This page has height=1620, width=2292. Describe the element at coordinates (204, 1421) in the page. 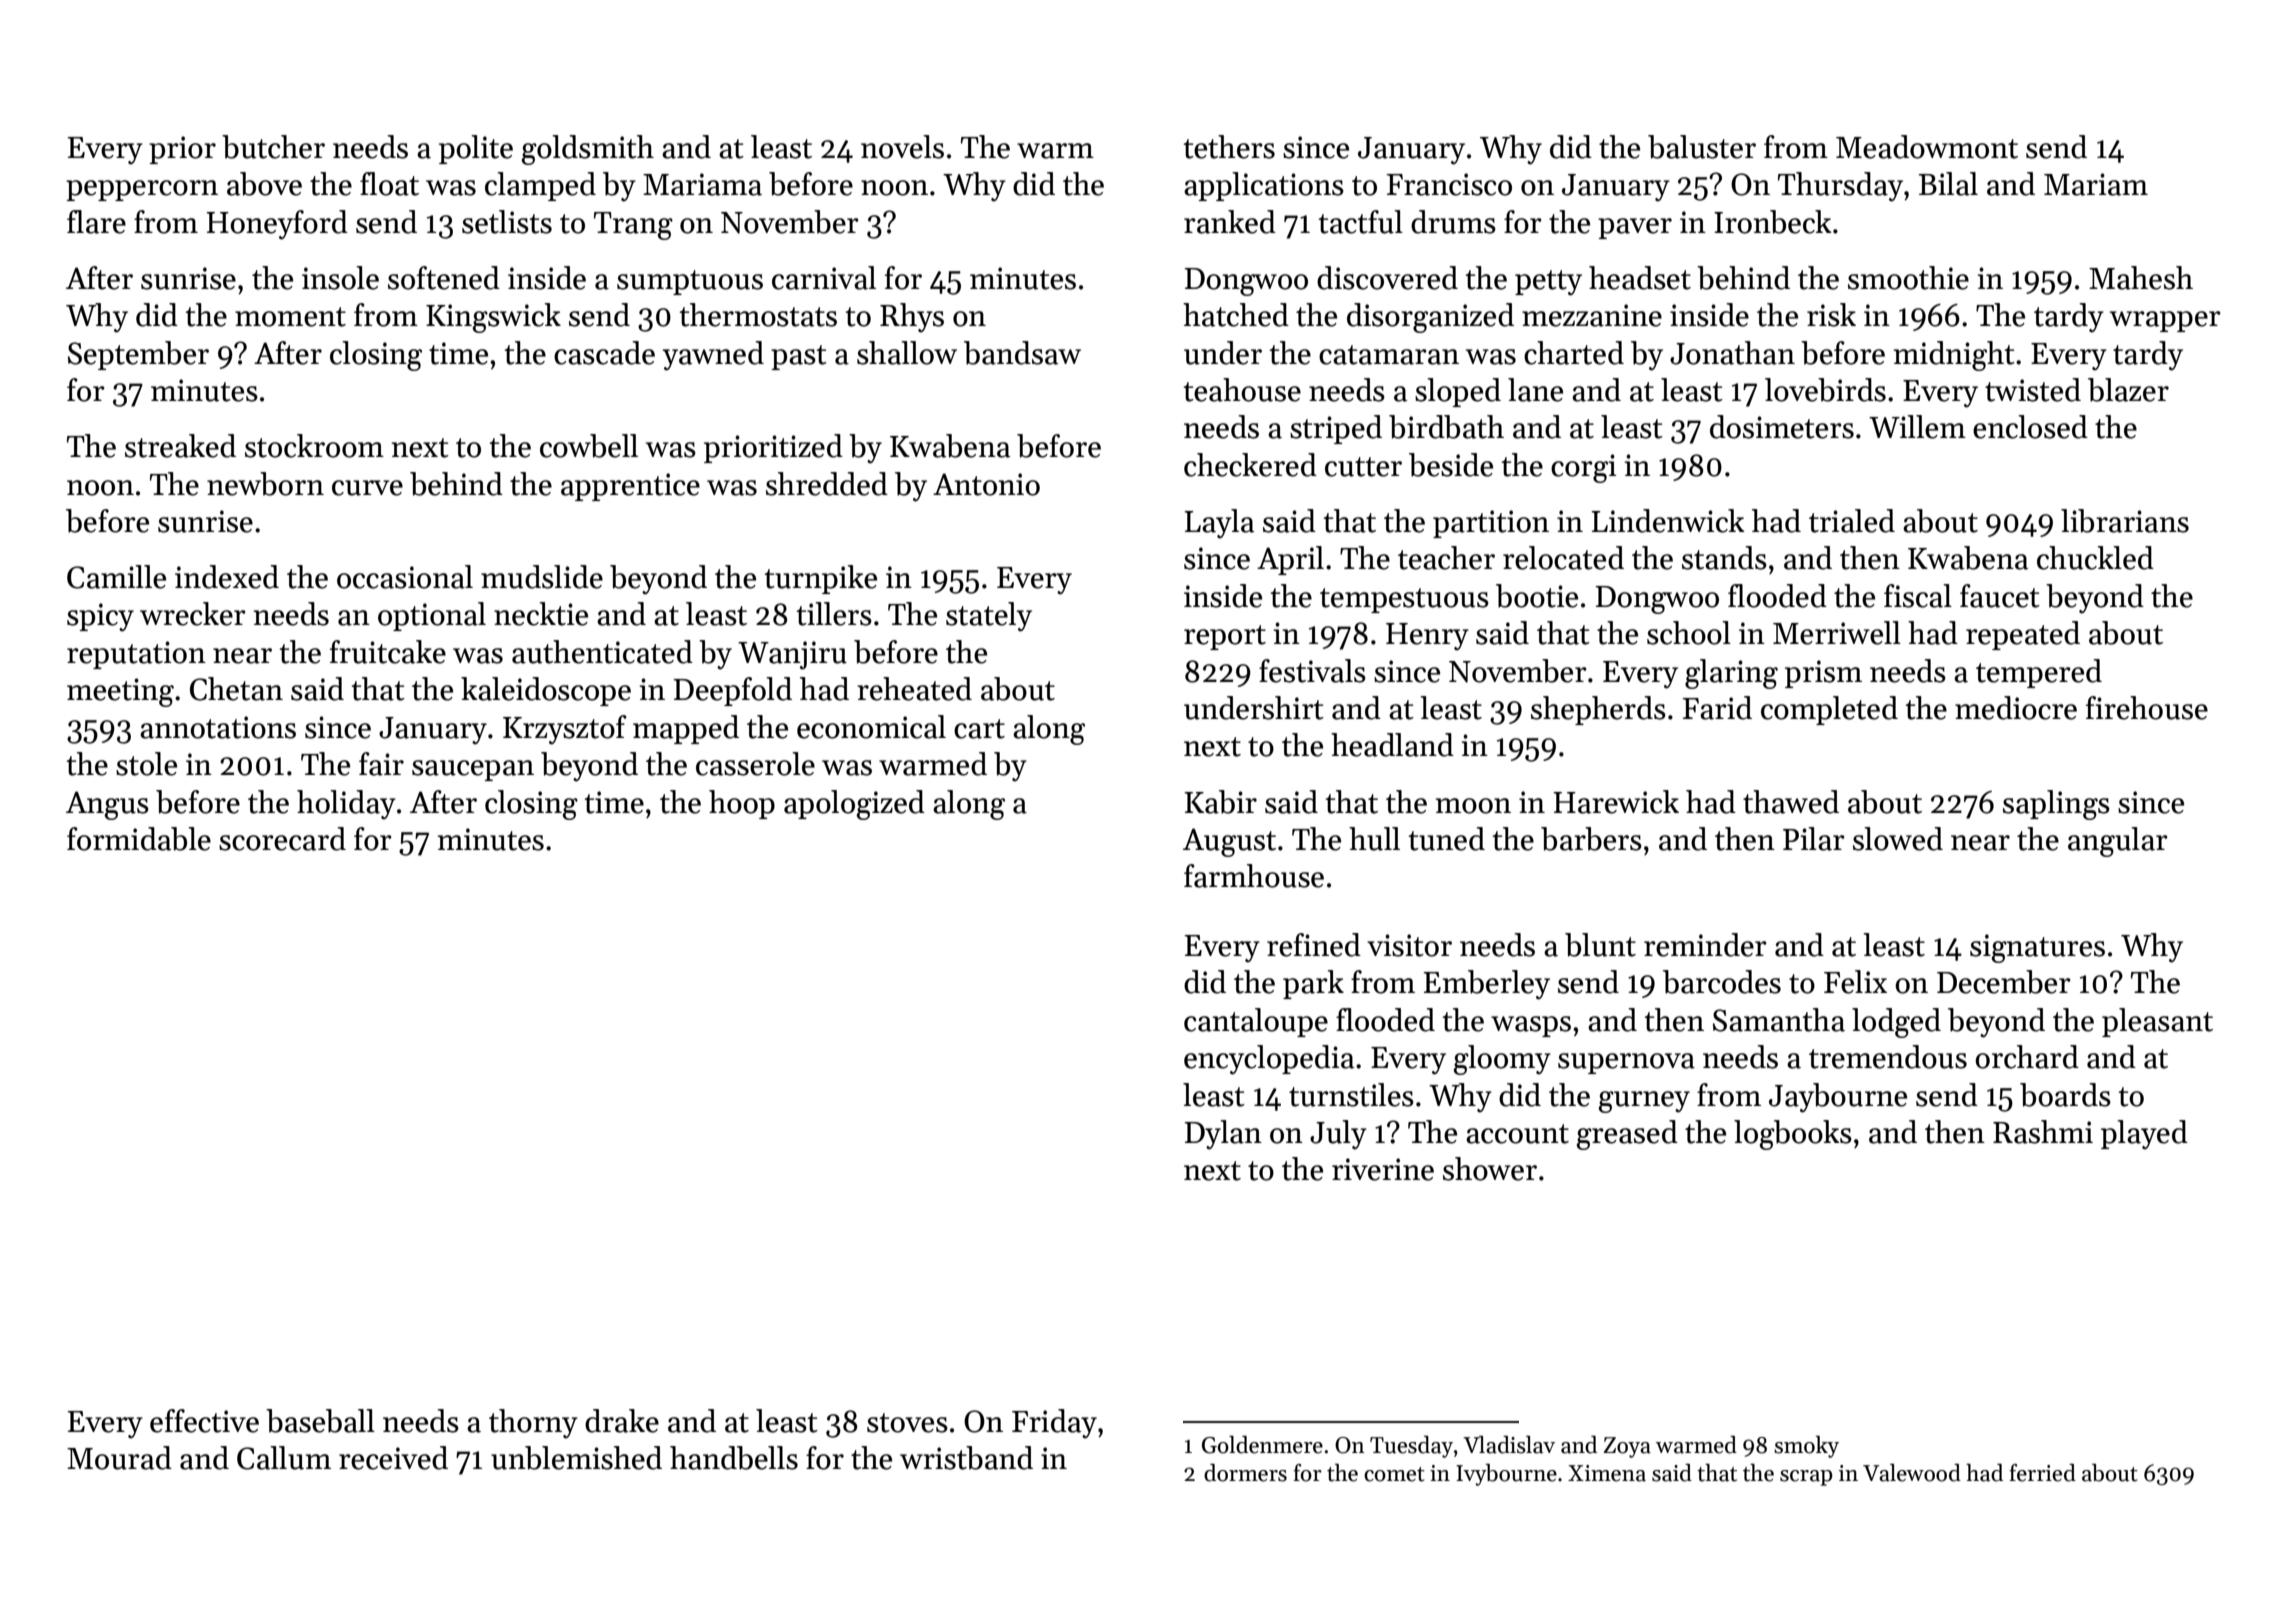

I see `effective` at that location.
